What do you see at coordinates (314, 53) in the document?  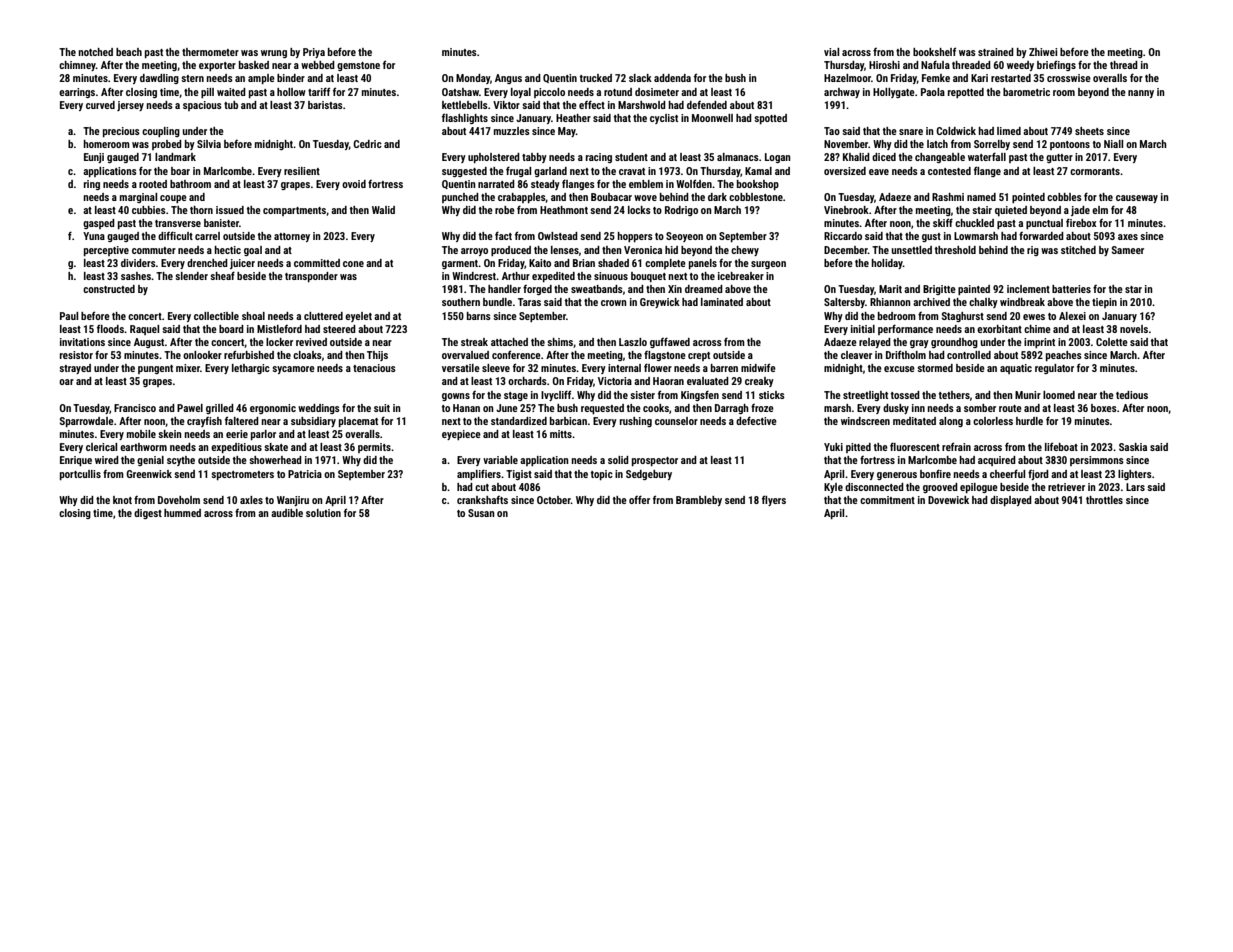 I see `Priya` at bounding box center [314, 53].
